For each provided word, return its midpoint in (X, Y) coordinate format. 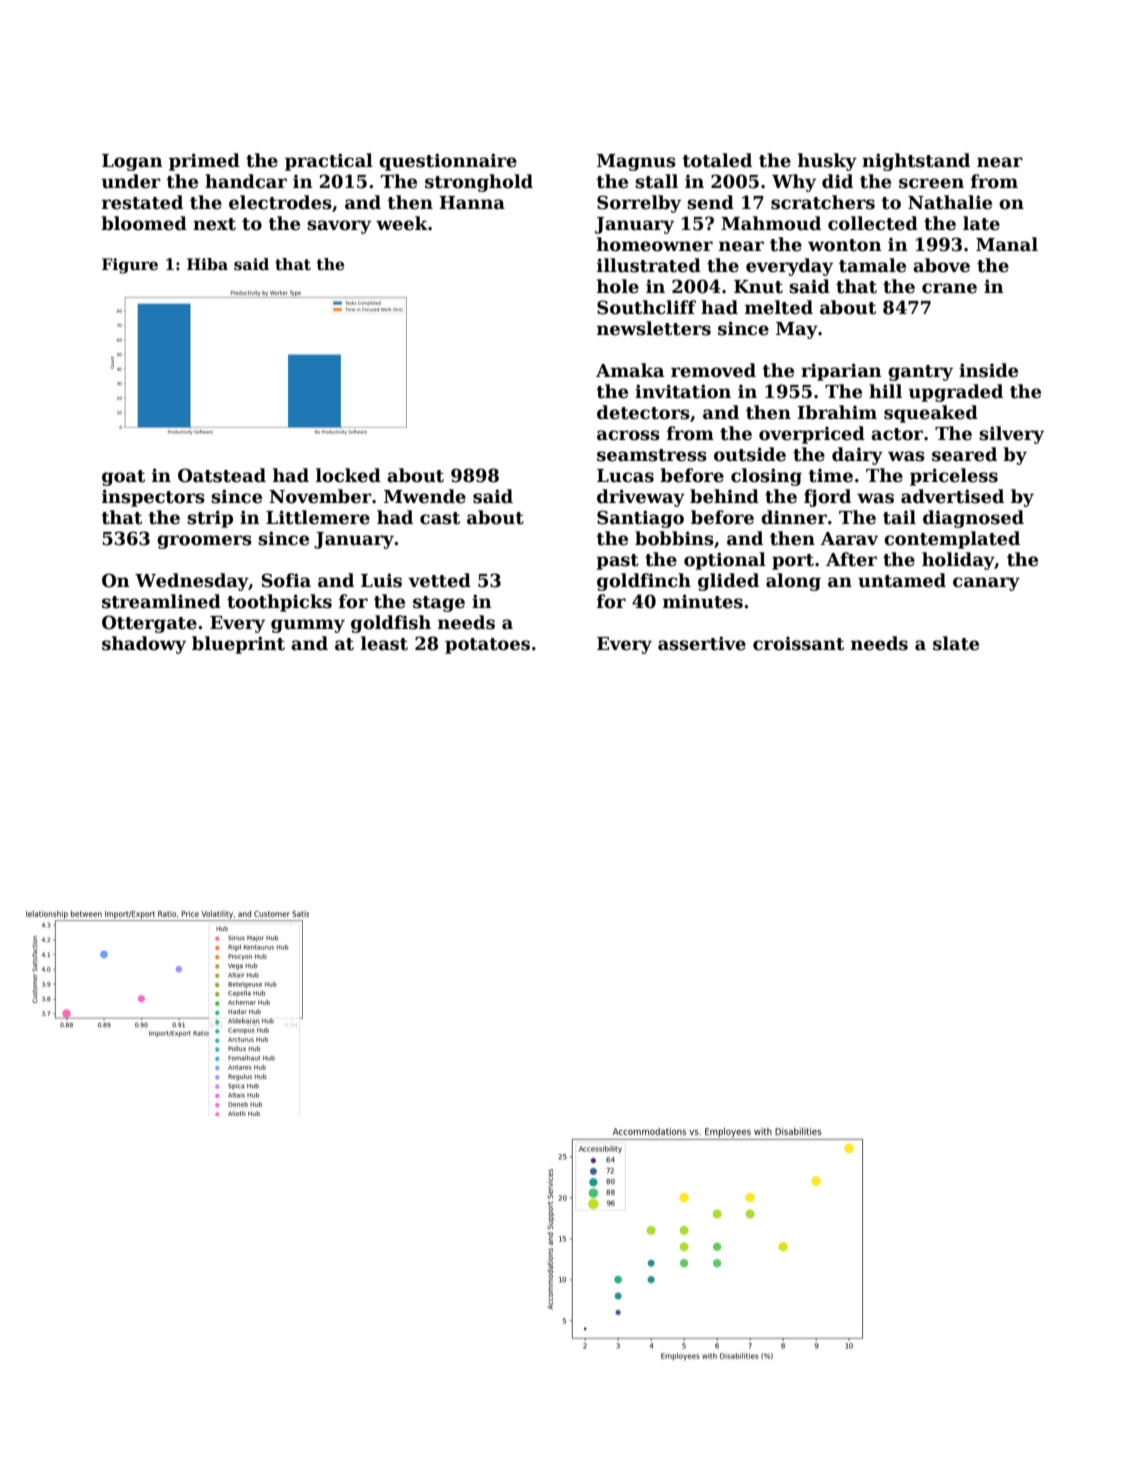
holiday (958, 561)
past (617, 562)
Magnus (636, 162)
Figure (130, 266)
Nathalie (950, 202)
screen (931, 183)
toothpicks (279, 603)
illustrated (649, 265)
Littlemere (318, 517)
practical (329, 162)
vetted (439, 580)
